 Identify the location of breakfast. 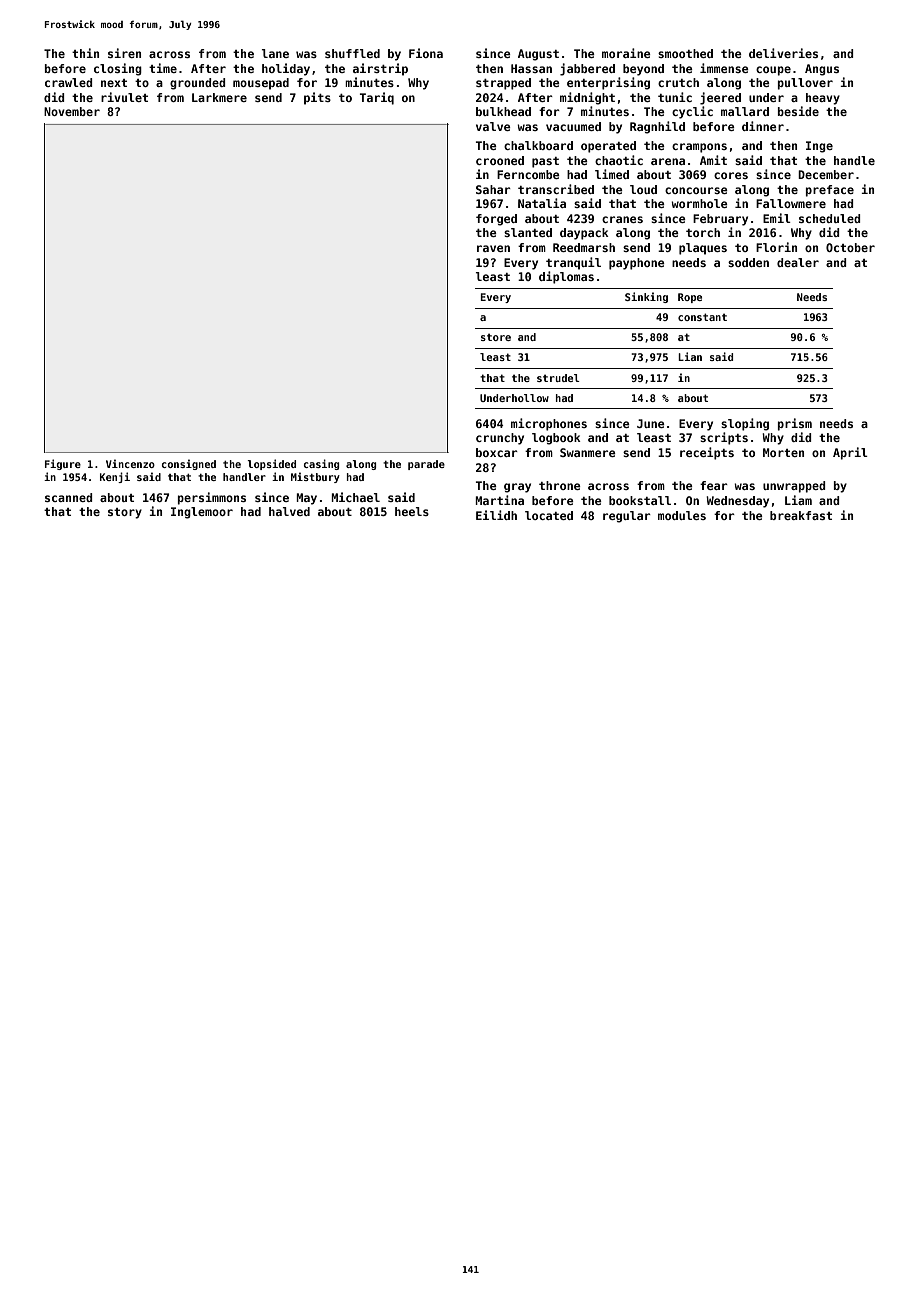
(801, 515).
